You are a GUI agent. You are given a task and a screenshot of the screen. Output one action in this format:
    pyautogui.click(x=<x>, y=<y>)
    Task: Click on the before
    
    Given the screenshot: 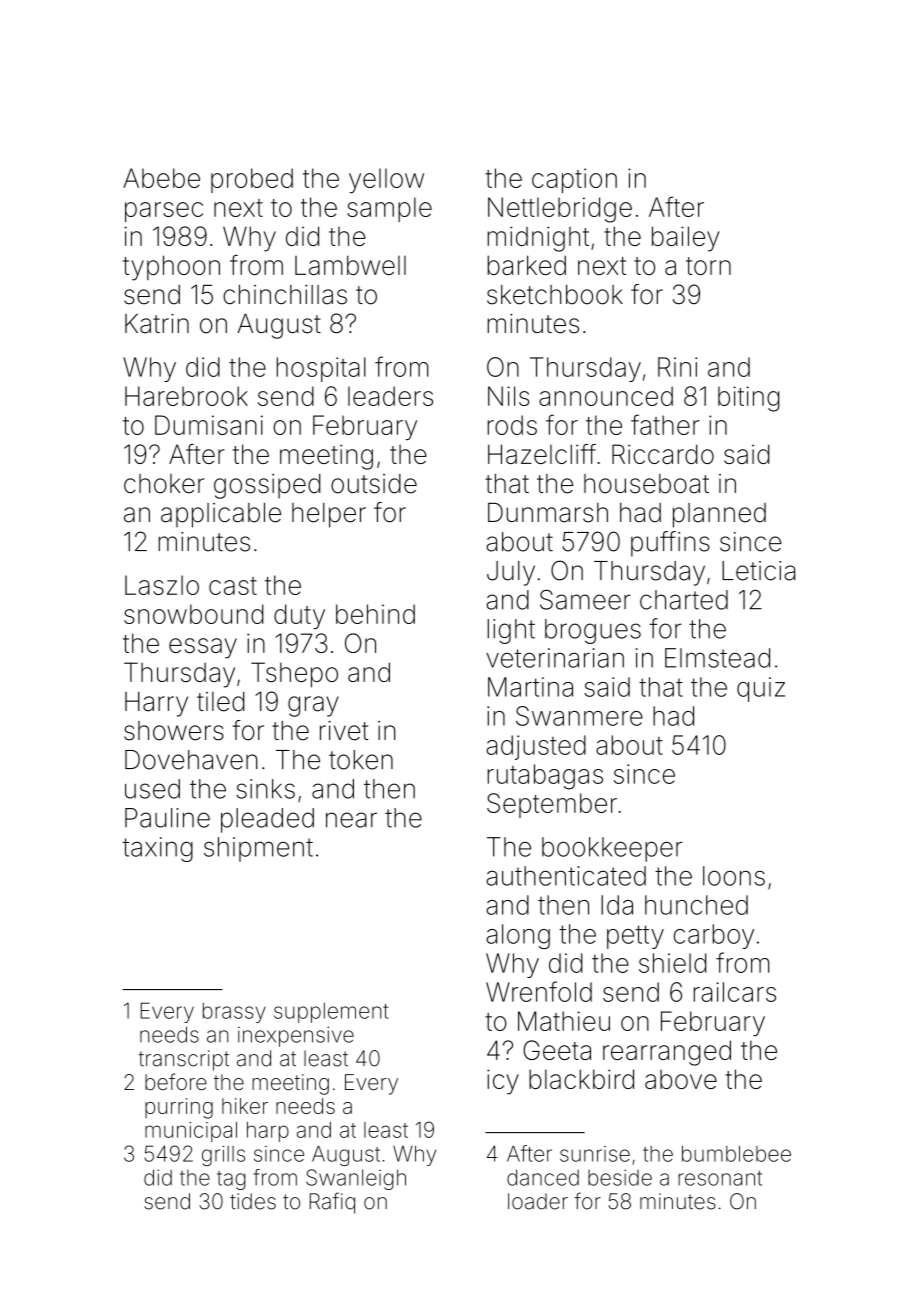 What is the action you would take?
    pyautogui.click(x=176, y=1081)
